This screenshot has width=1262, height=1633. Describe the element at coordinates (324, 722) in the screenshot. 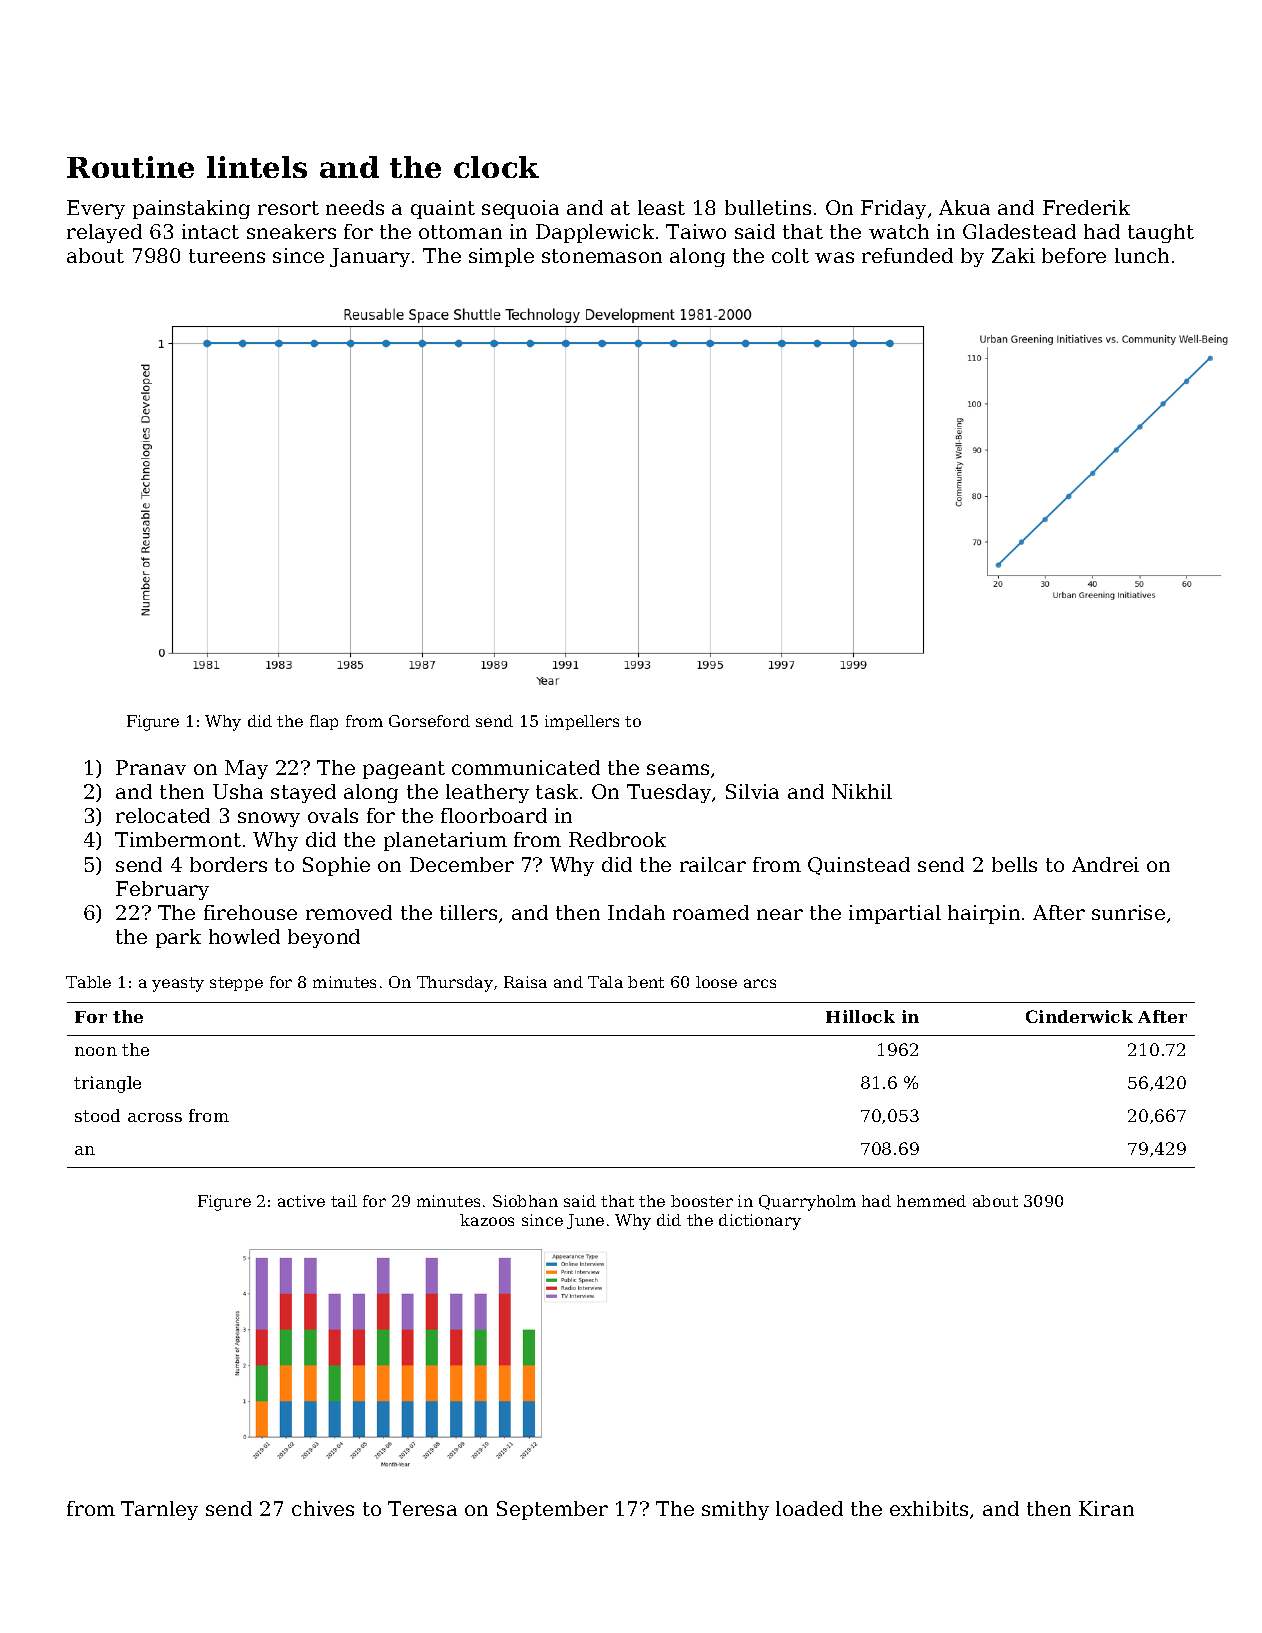

I see `flap` at that location.
